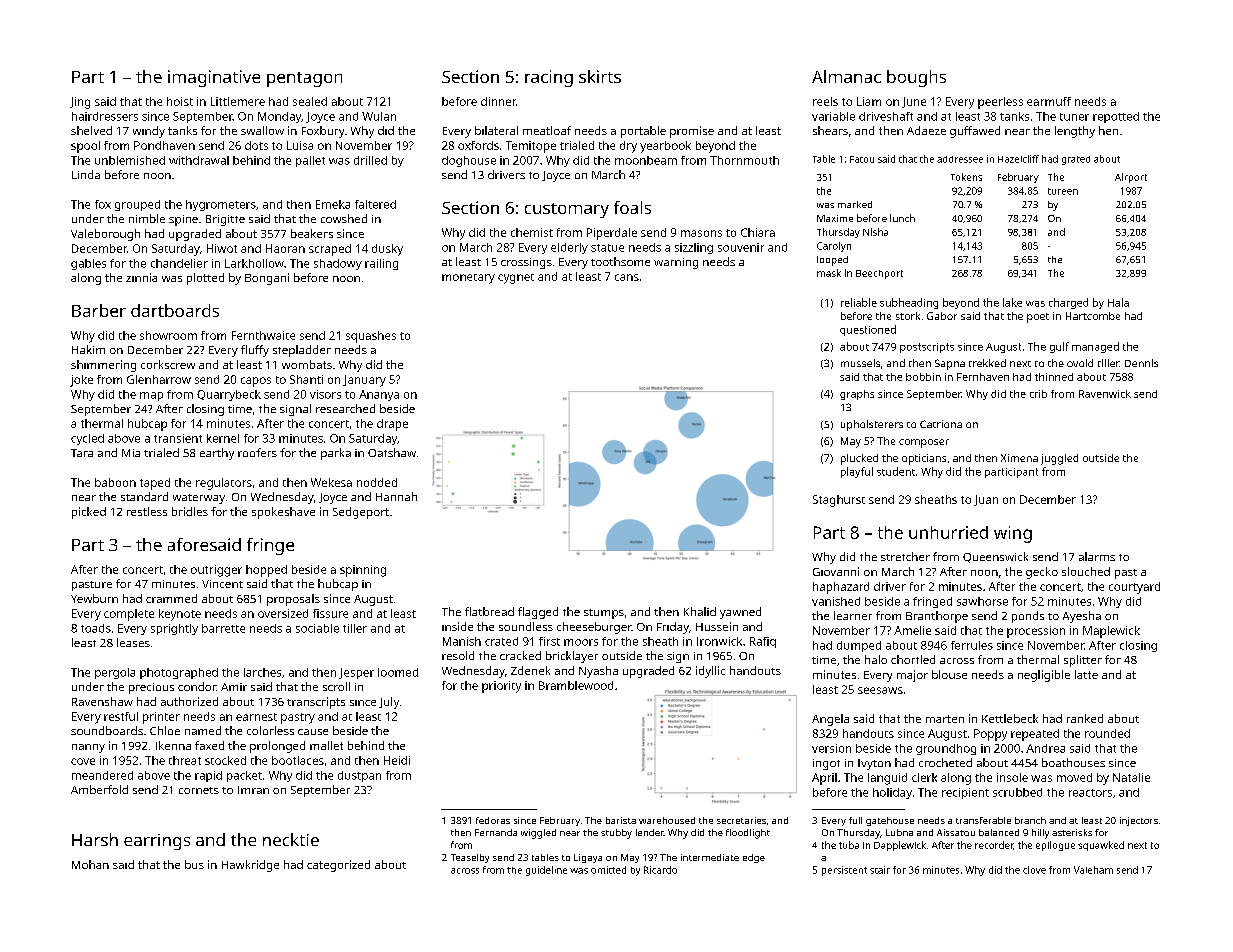  I want to click on fissure, so click(330, 613).
